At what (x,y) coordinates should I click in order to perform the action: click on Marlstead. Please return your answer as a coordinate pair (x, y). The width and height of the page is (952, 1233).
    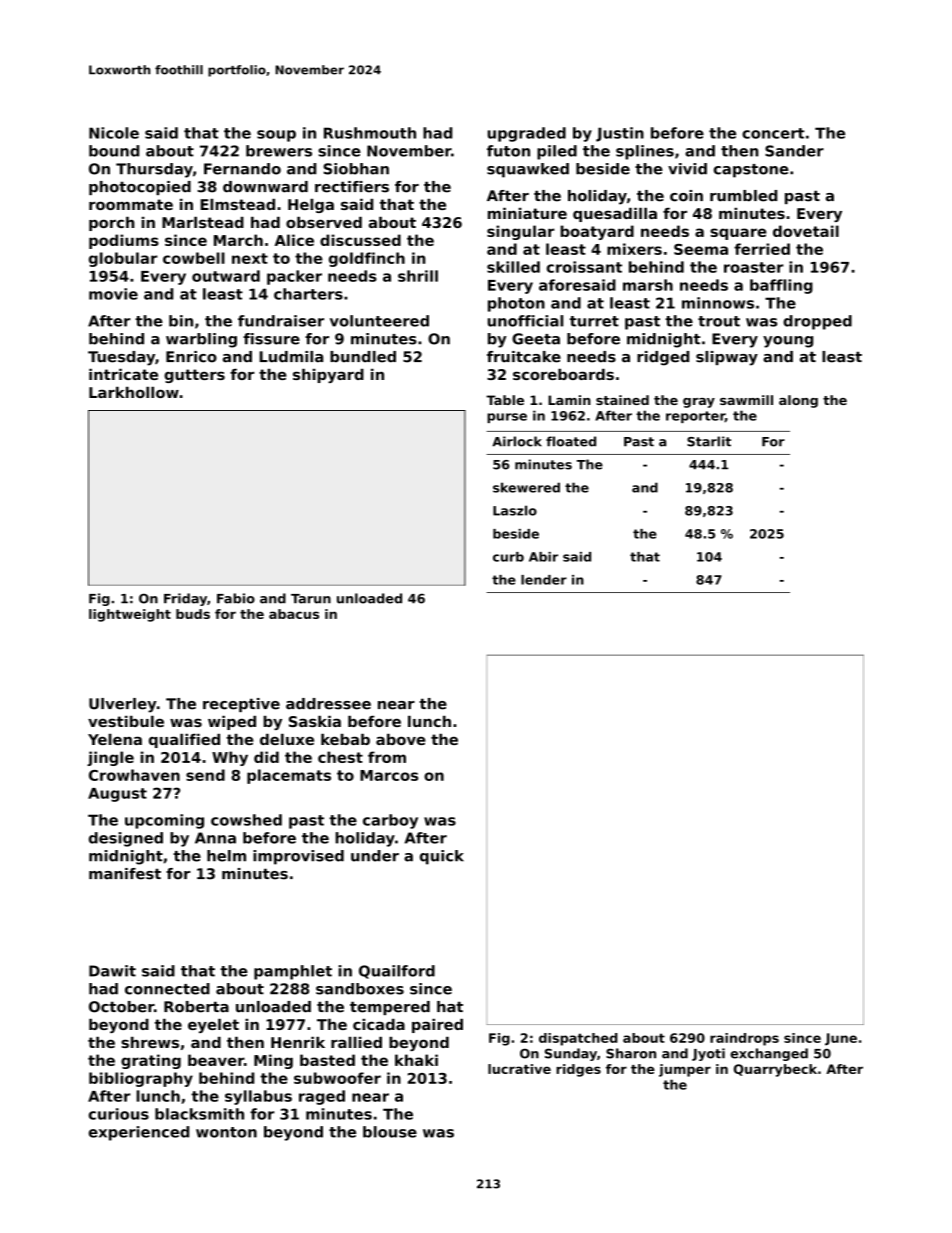
    Looking at the image, I should click on (203, 222).
